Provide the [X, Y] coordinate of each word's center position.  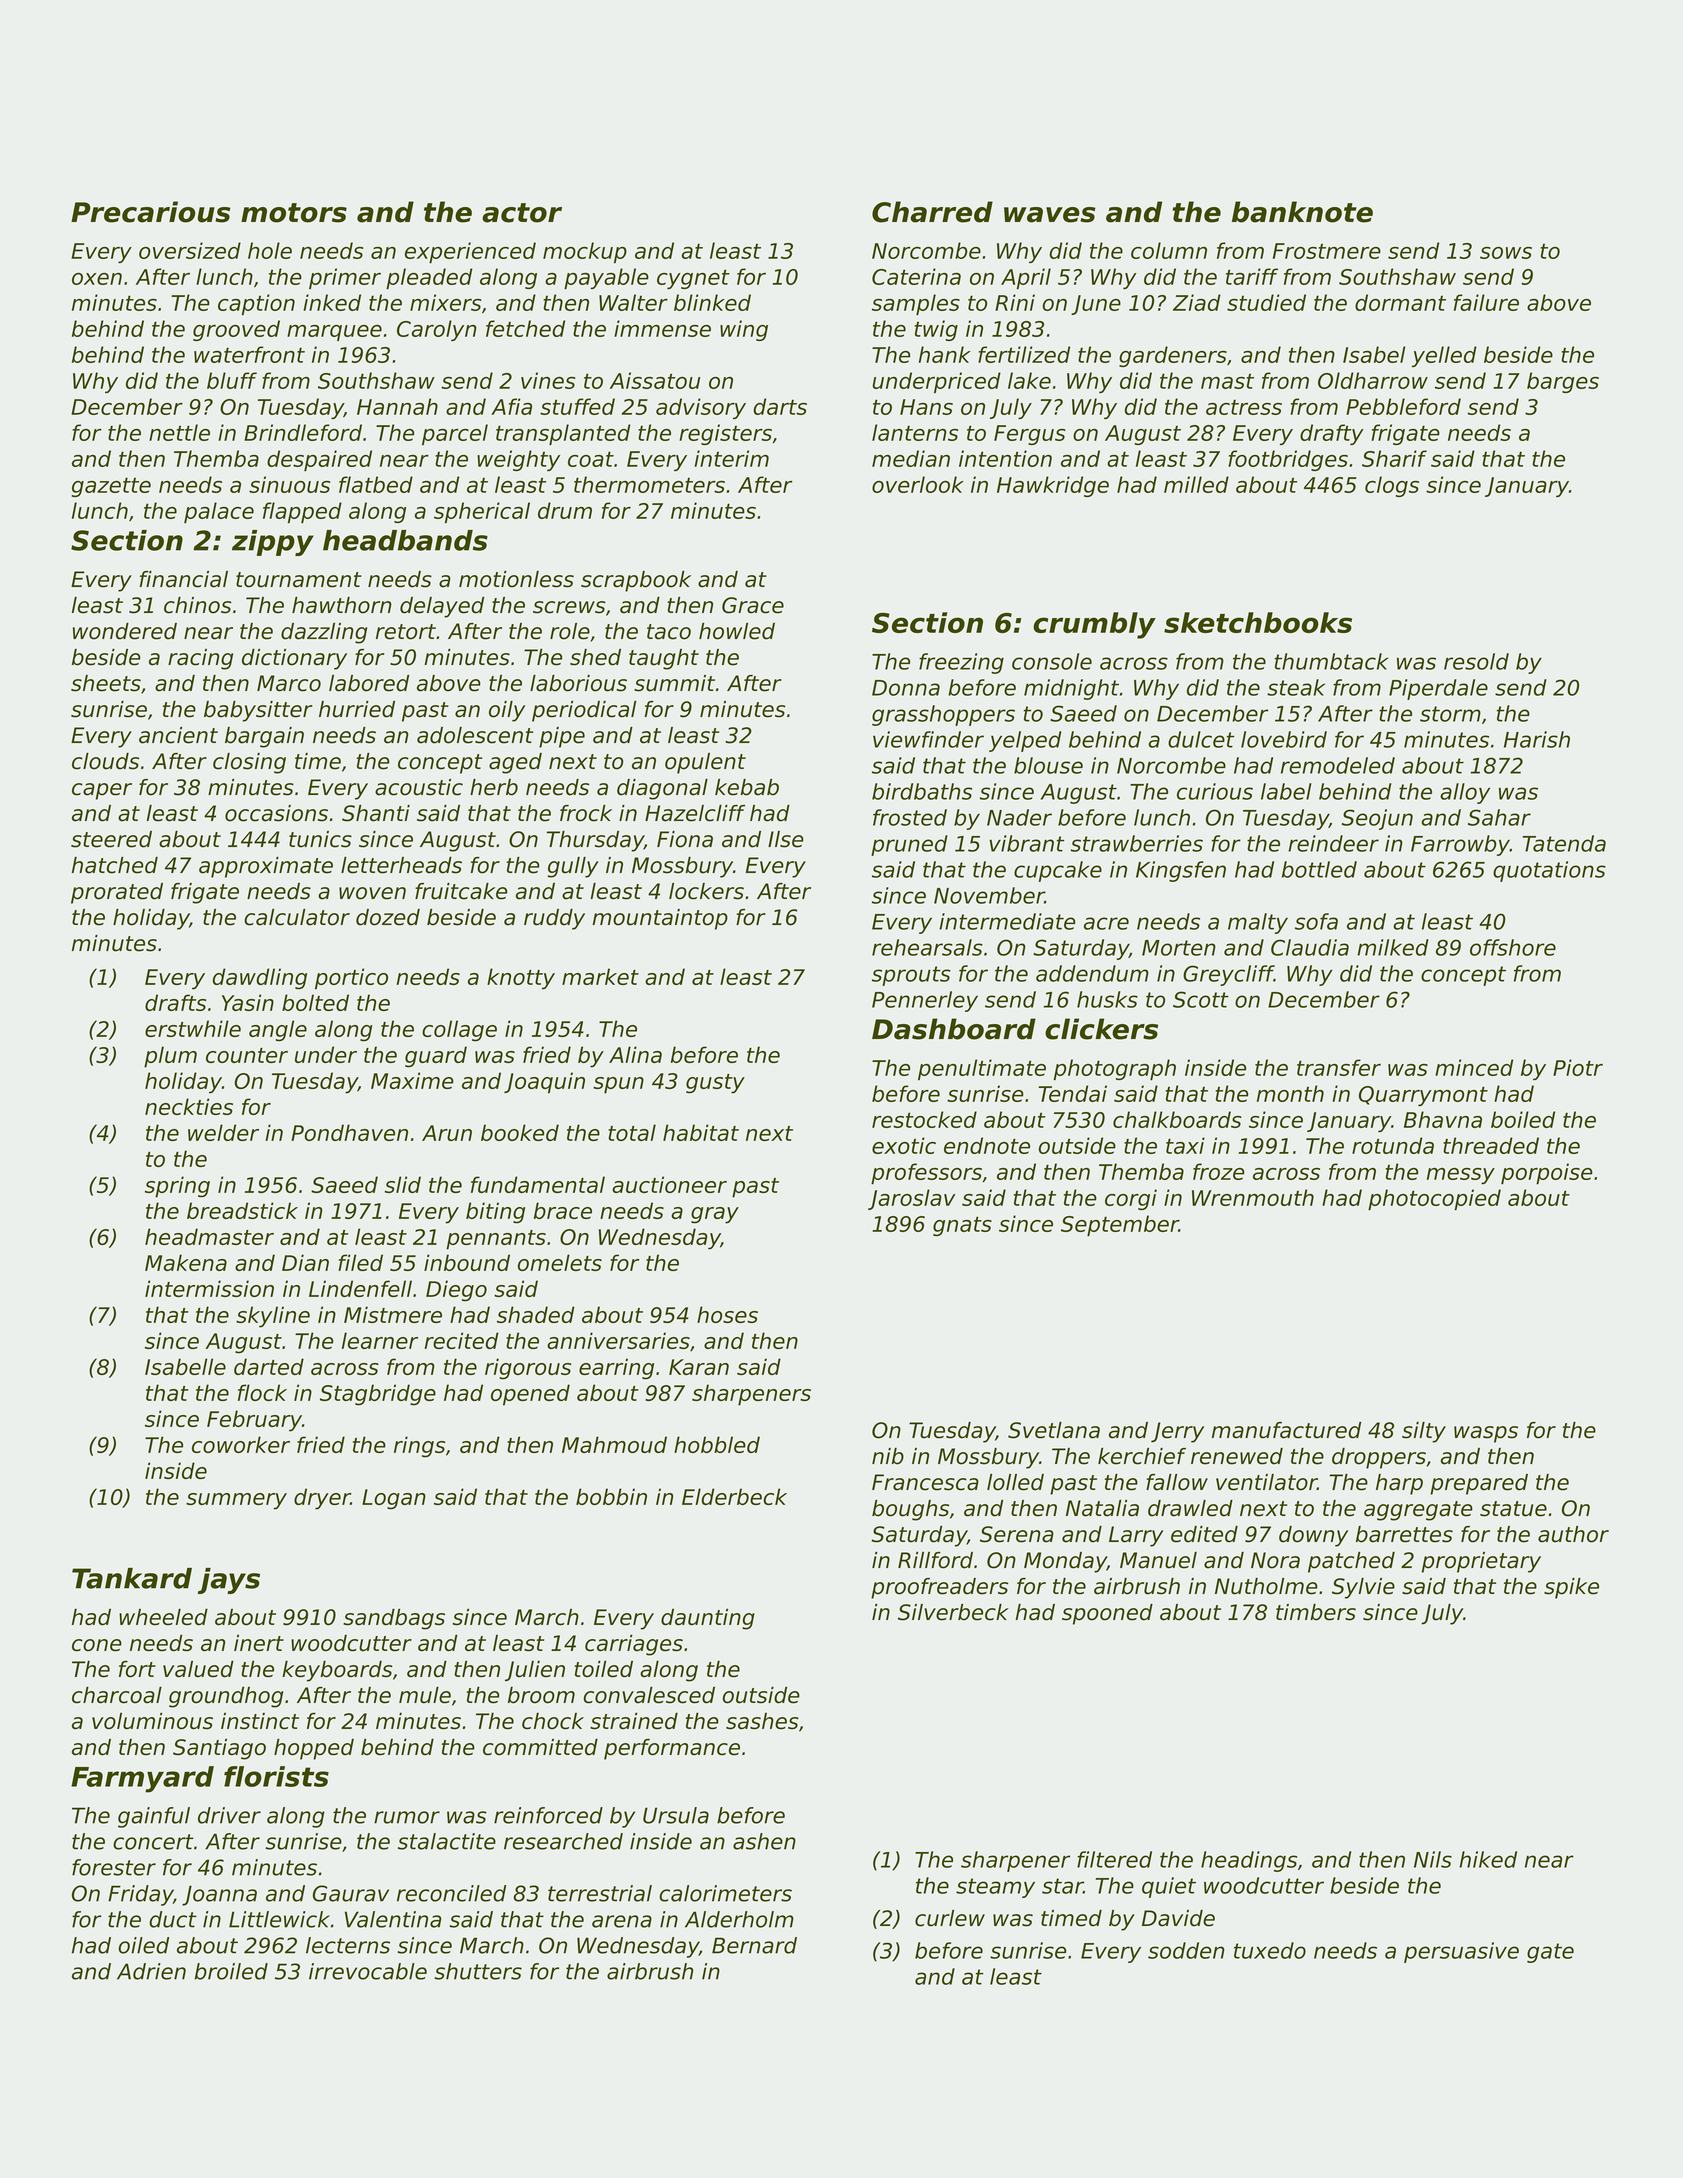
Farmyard [142, 1779]
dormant [1400, 302]
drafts [175, 1002]
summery [236, 1501]
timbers [1316, 1612]
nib [888, 1456]
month [1290, 1093]
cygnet [693, 279]
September [1120, 1225]
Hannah [397, 406]
